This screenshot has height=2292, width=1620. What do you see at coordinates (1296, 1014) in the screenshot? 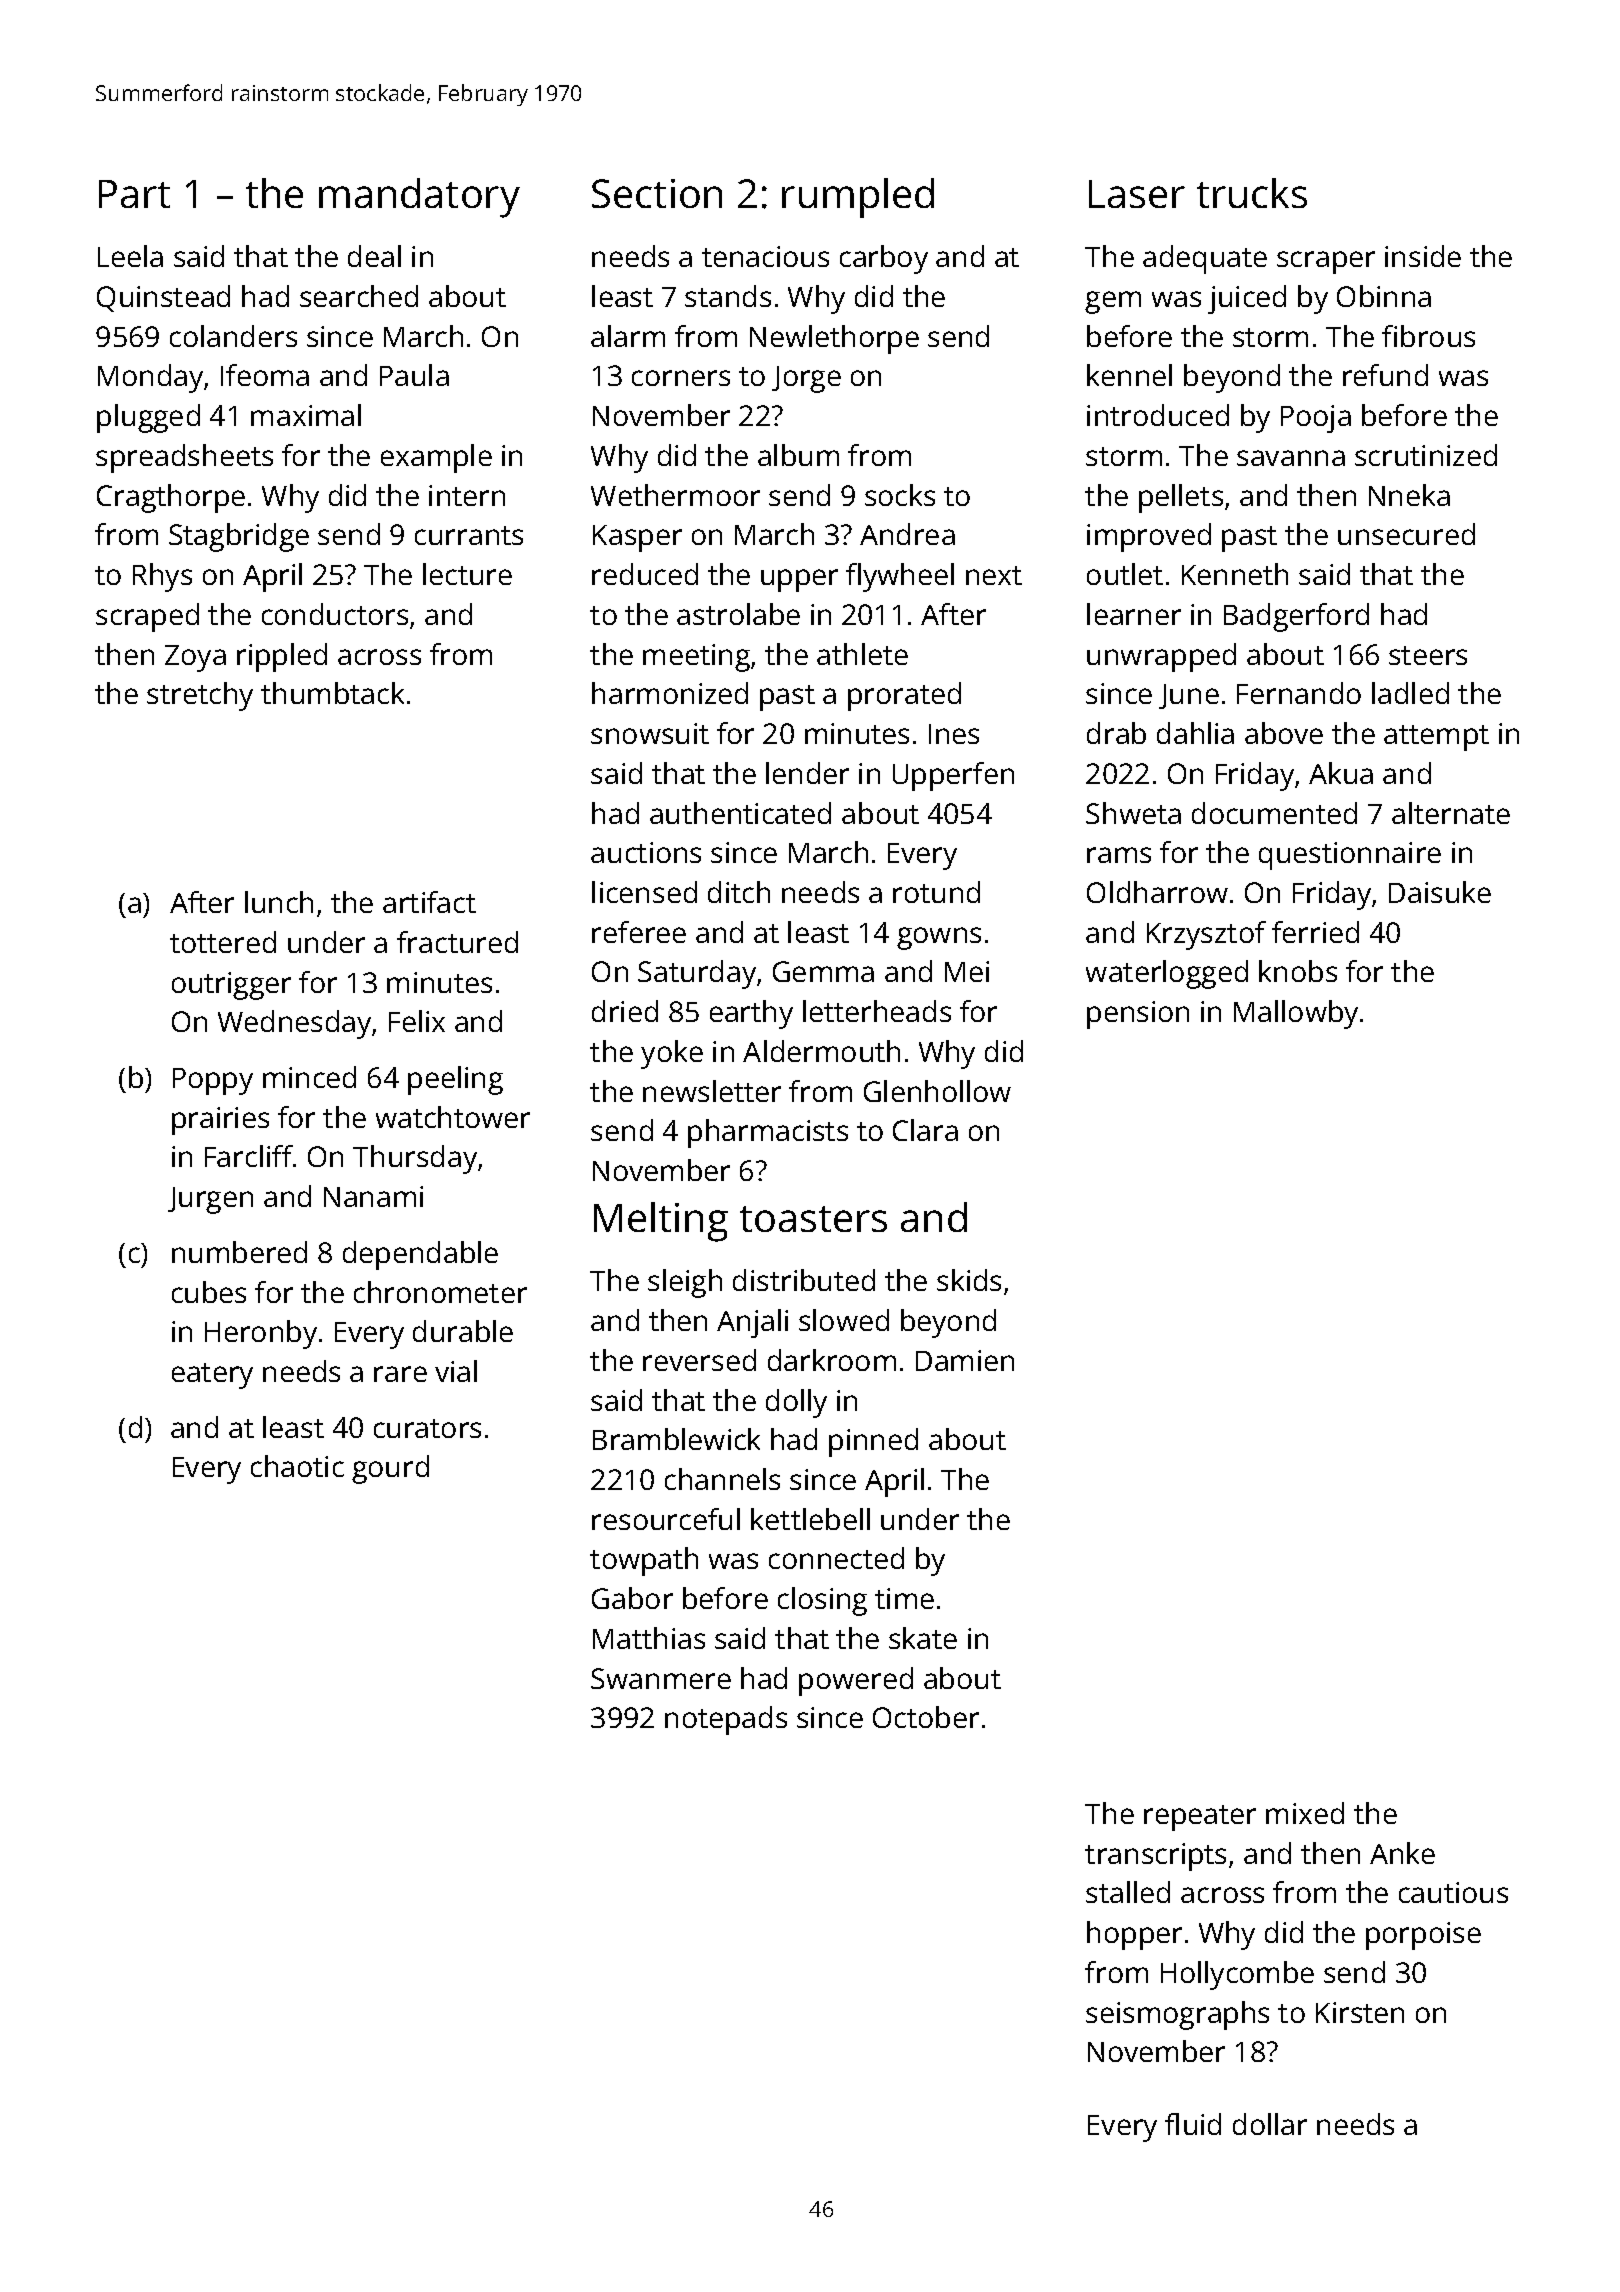
I see `Mallowby` at bounding box center [1296, 1014].
